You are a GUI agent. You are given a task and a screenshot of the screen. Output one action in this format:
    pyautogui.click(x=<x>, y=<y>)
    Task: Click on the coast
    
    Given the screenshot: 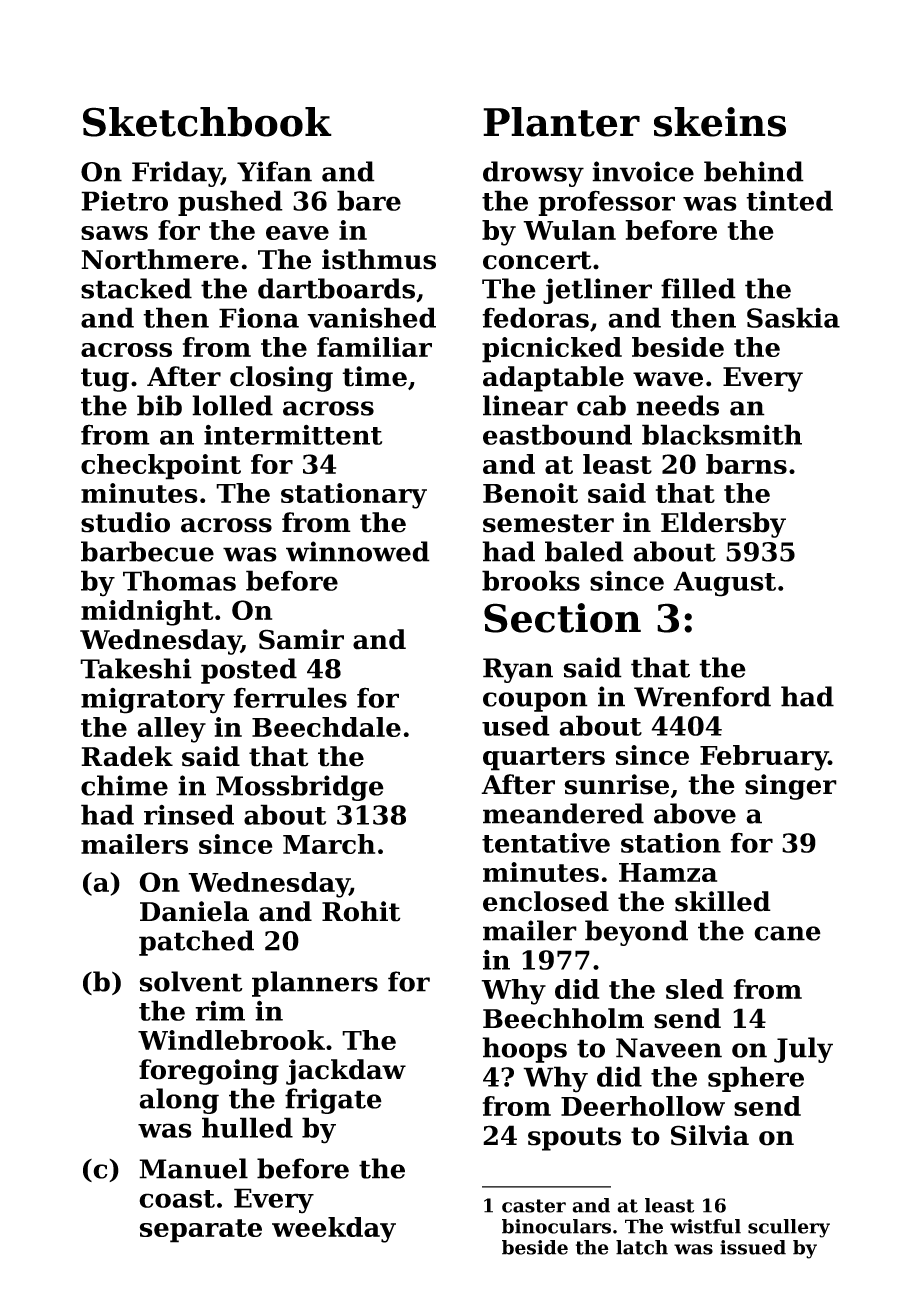 What is the action you would take?
    pyautogui.click(x=177, y=1199)
